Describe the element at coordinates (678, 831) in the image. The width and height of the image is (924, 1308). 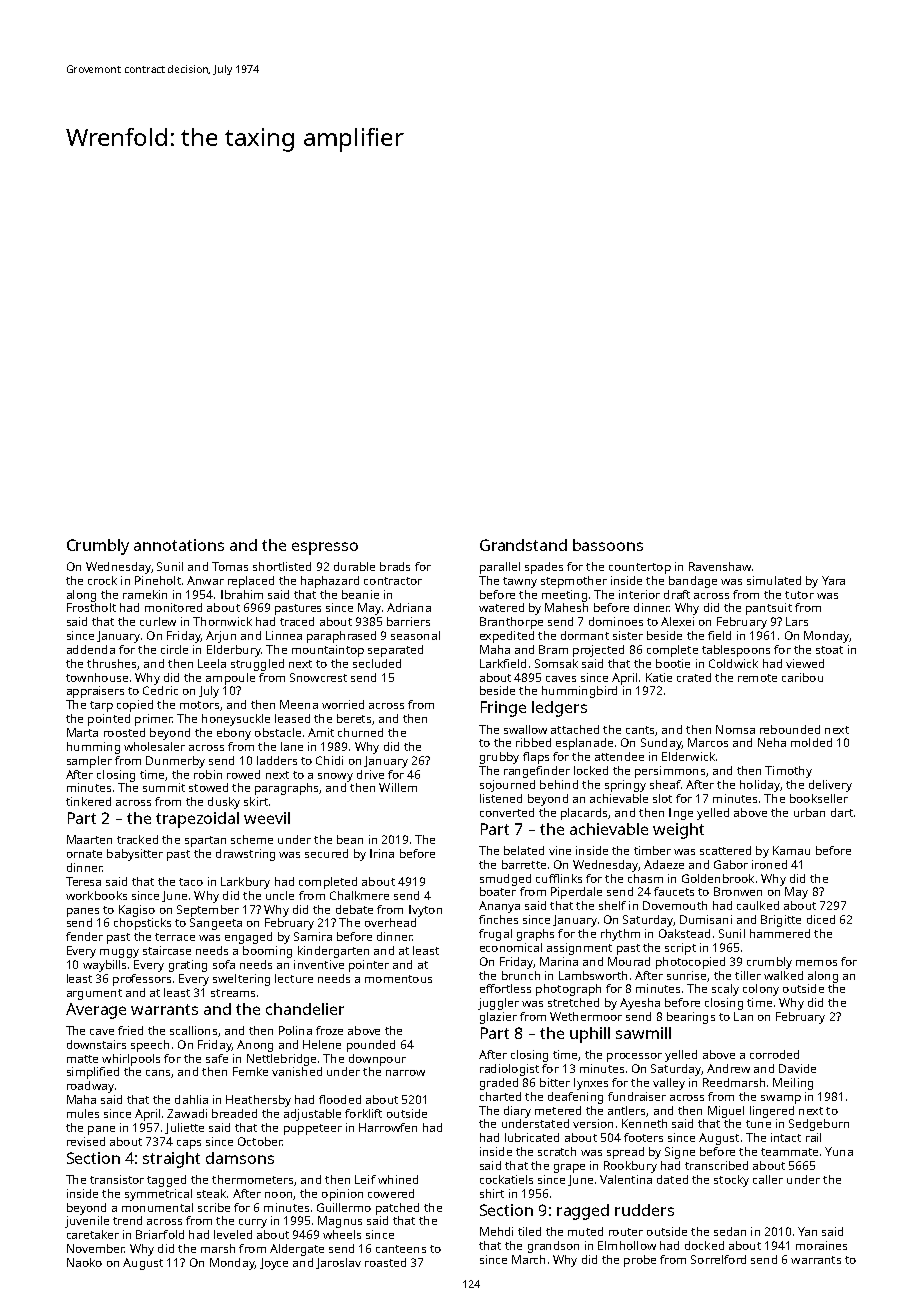
I see `weight` at that location.
